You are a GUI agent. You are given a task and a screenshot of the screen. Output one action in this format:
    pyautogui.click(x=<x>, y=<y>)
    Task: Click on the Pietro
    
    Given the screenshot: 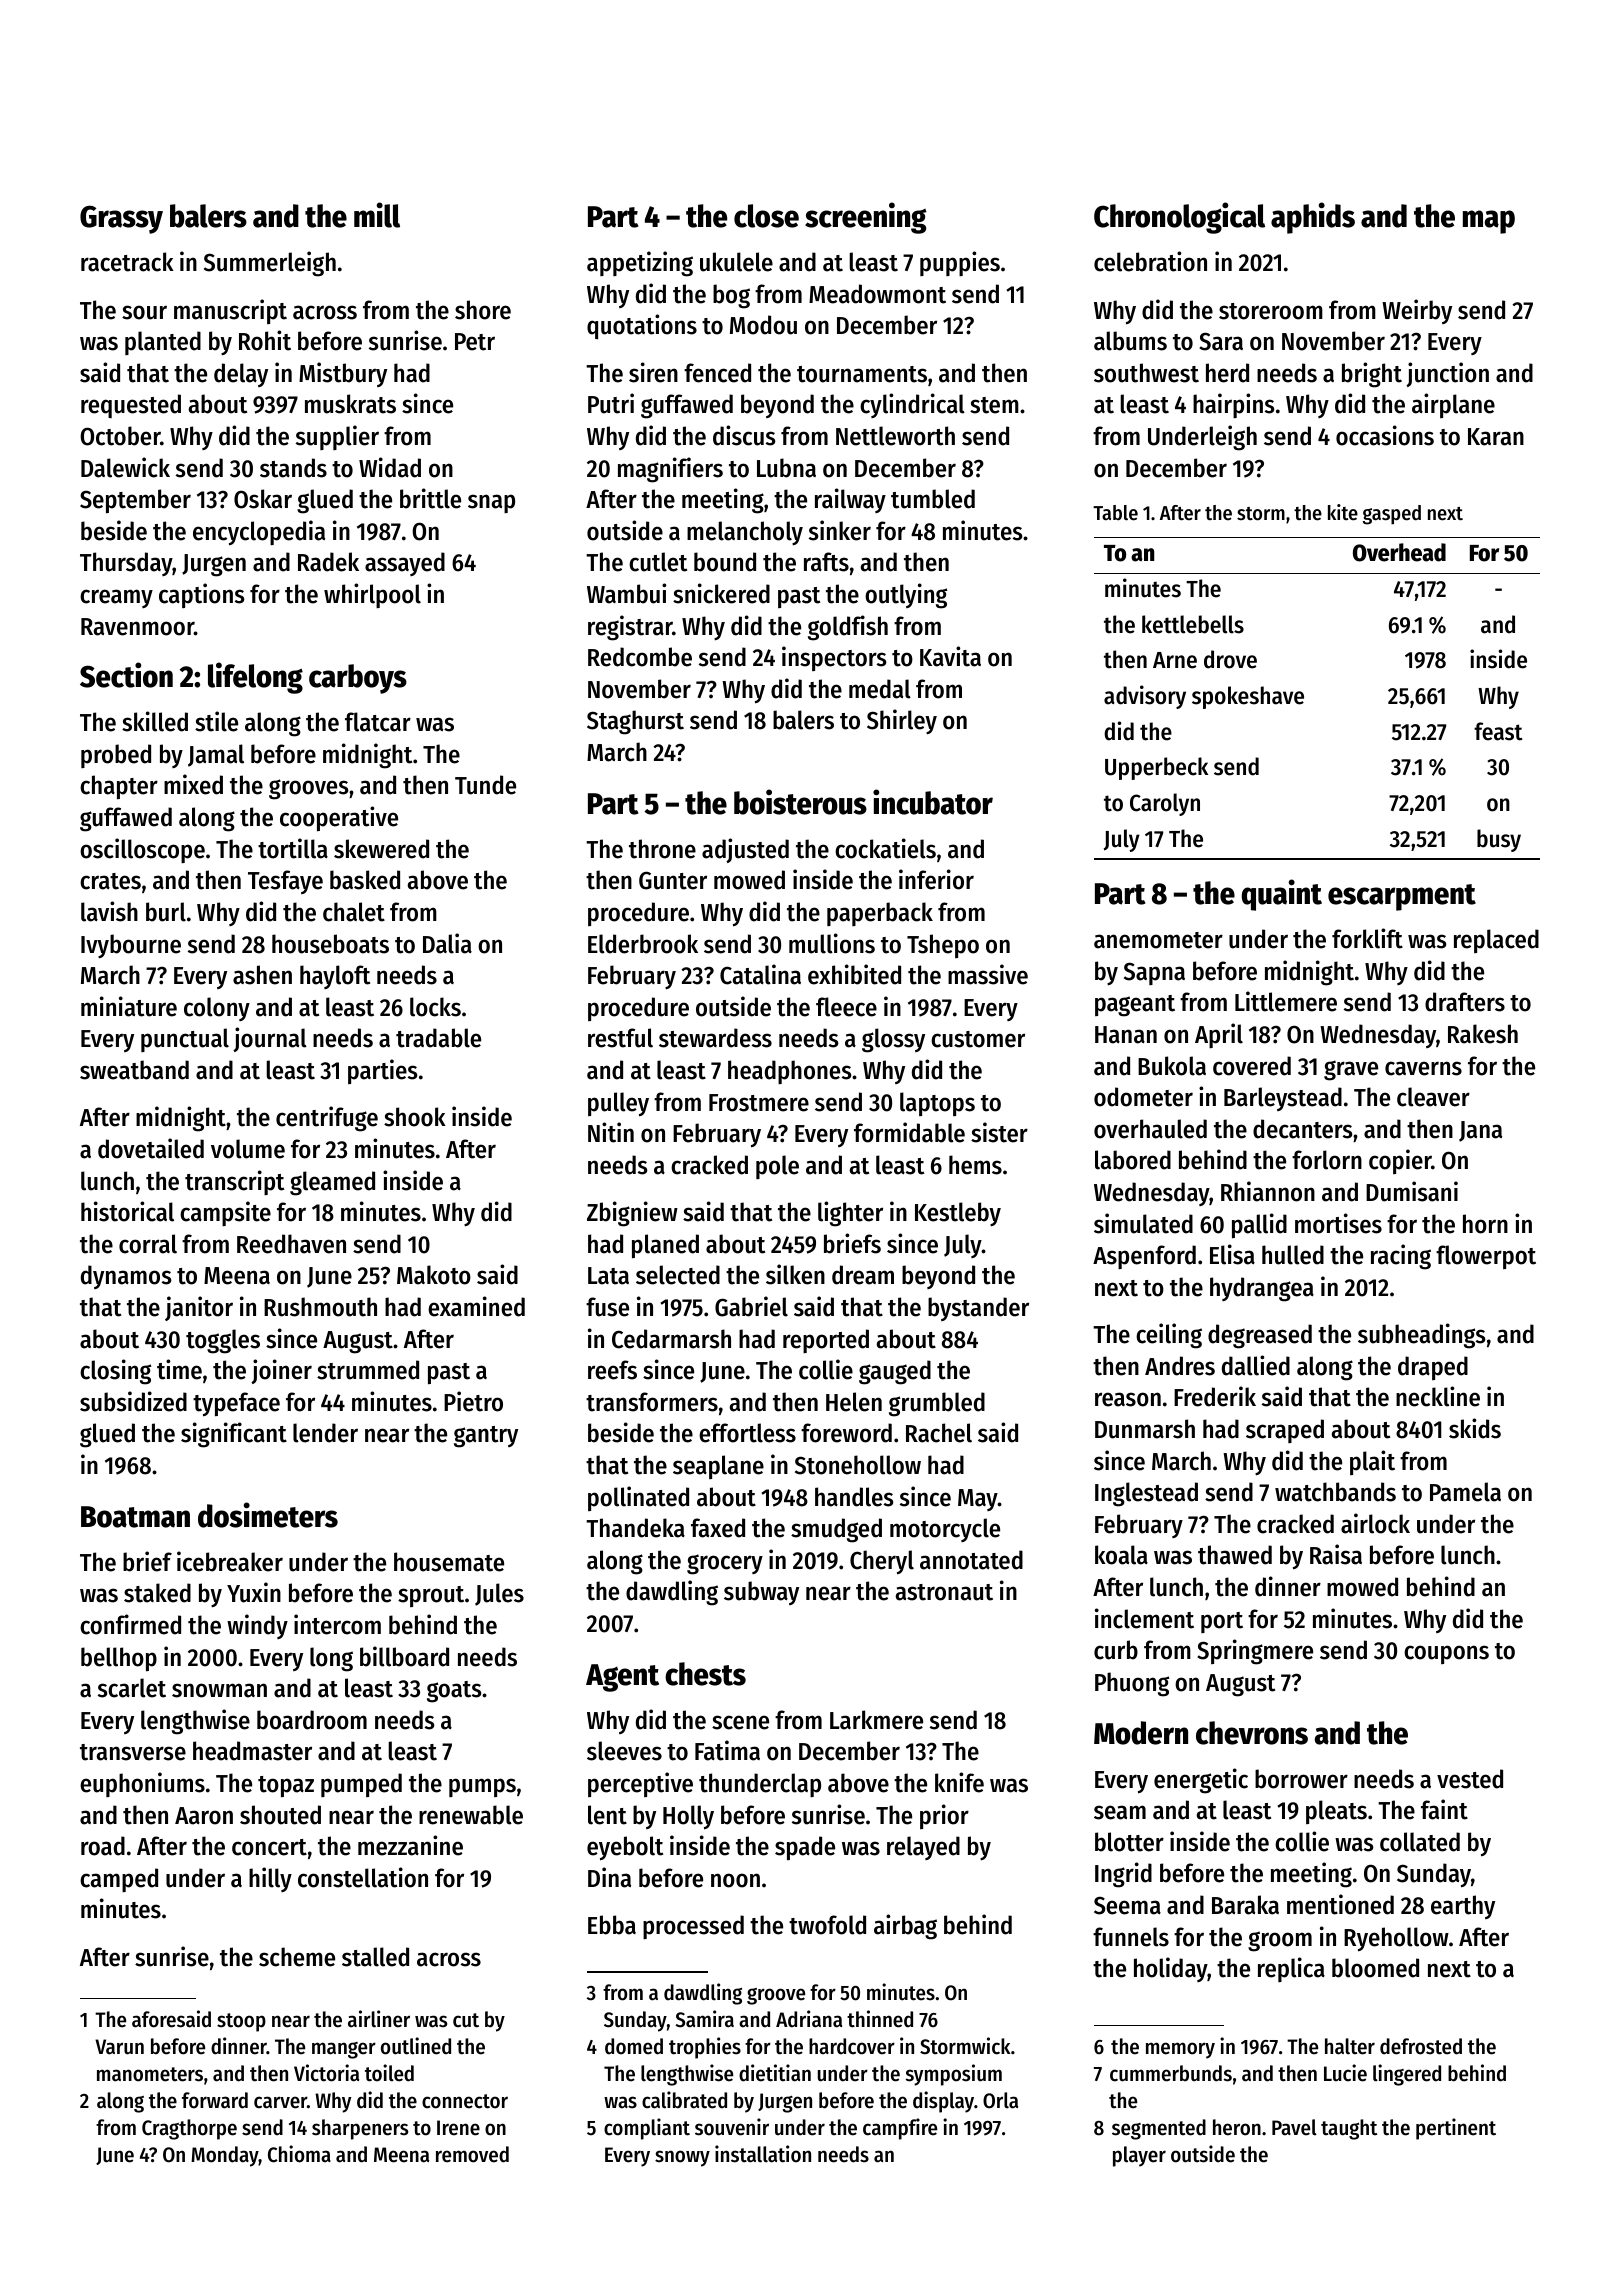 What is the action you would take?
    pyautogui.click(x=473, y=1401)
